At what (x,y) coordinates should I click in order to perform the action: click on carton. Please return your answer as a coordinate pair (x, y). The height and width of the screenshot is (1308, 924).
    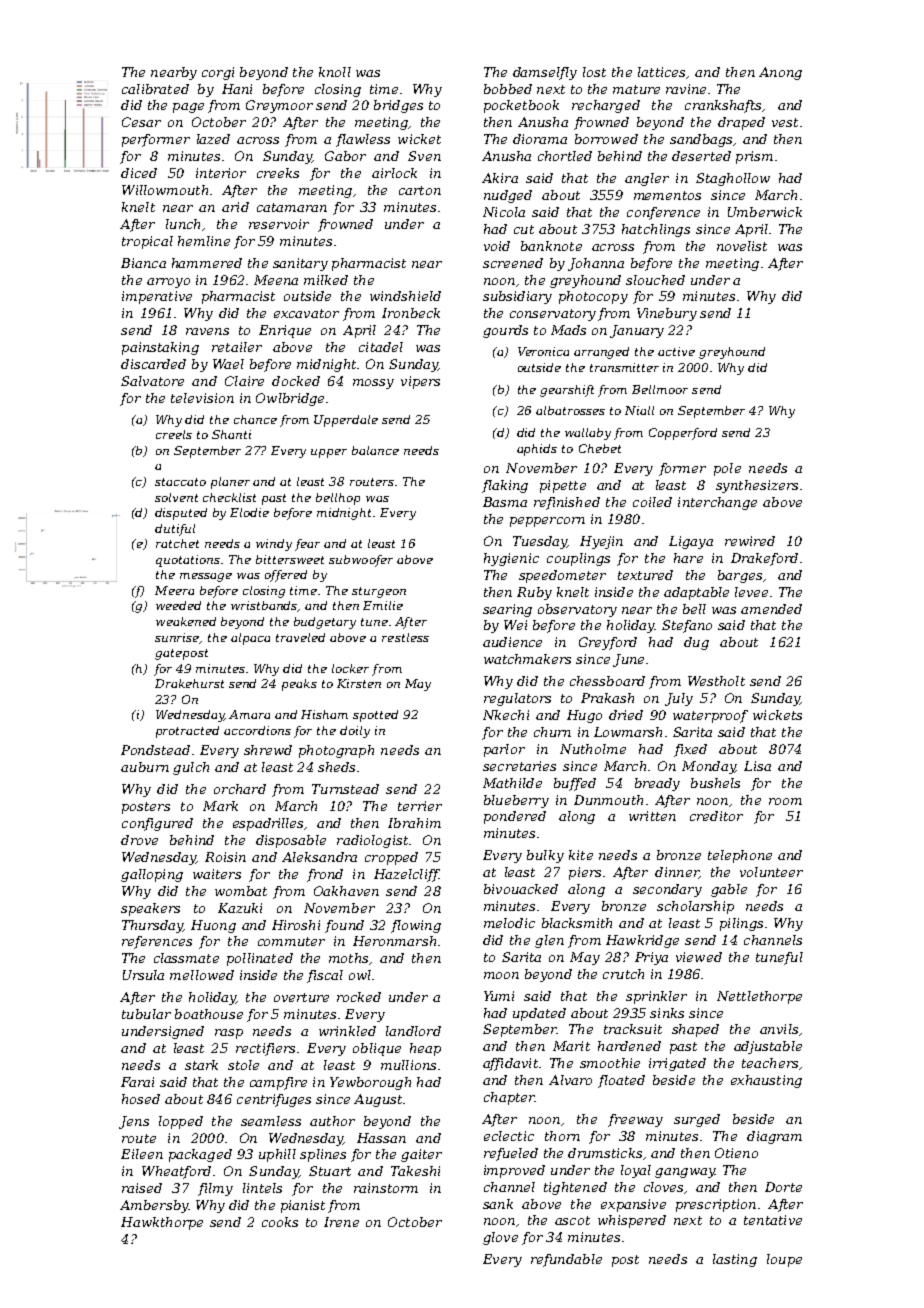
    Looking at the image, I should click on (420, 190).
